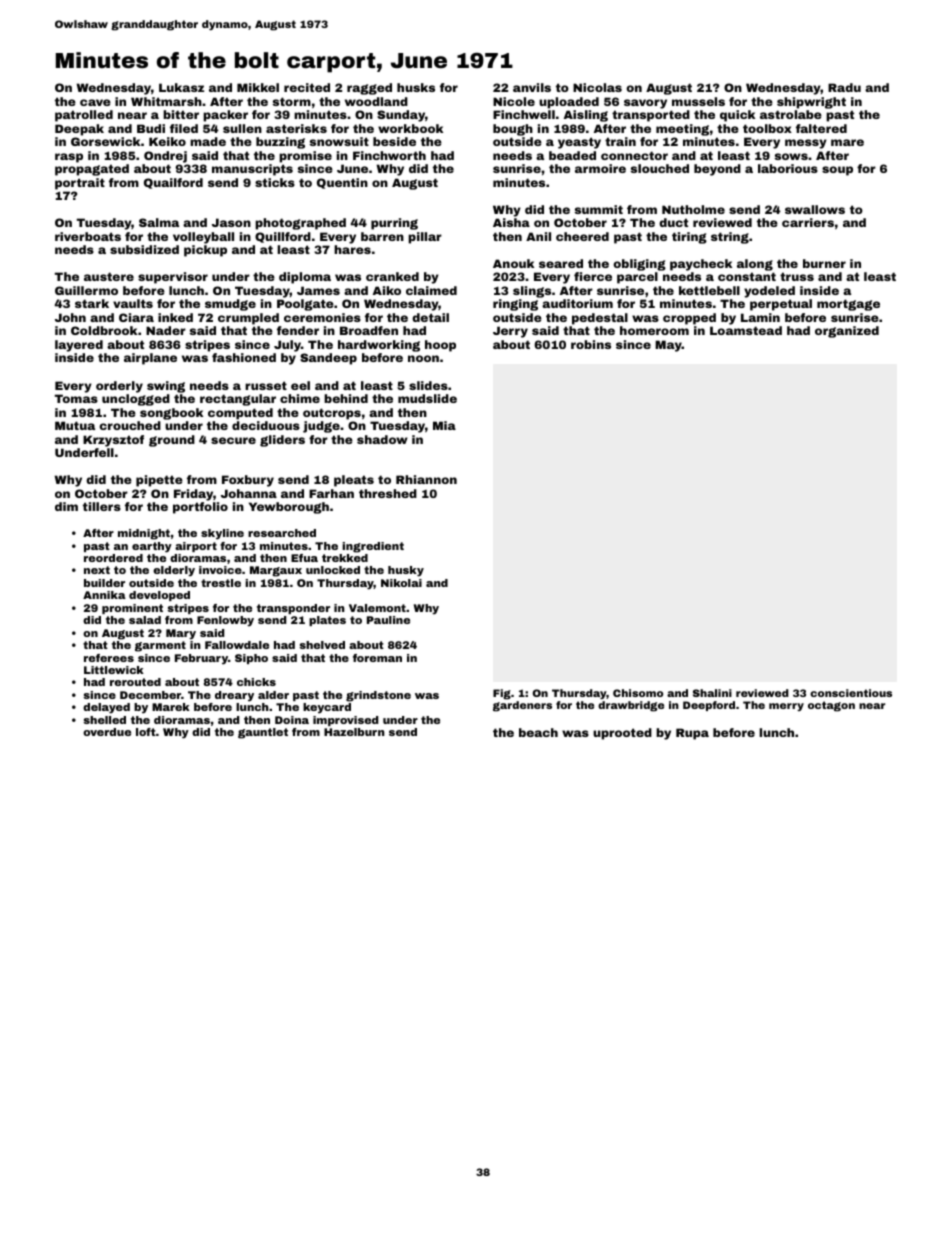  I want to click on organized, so click(847, 332).
